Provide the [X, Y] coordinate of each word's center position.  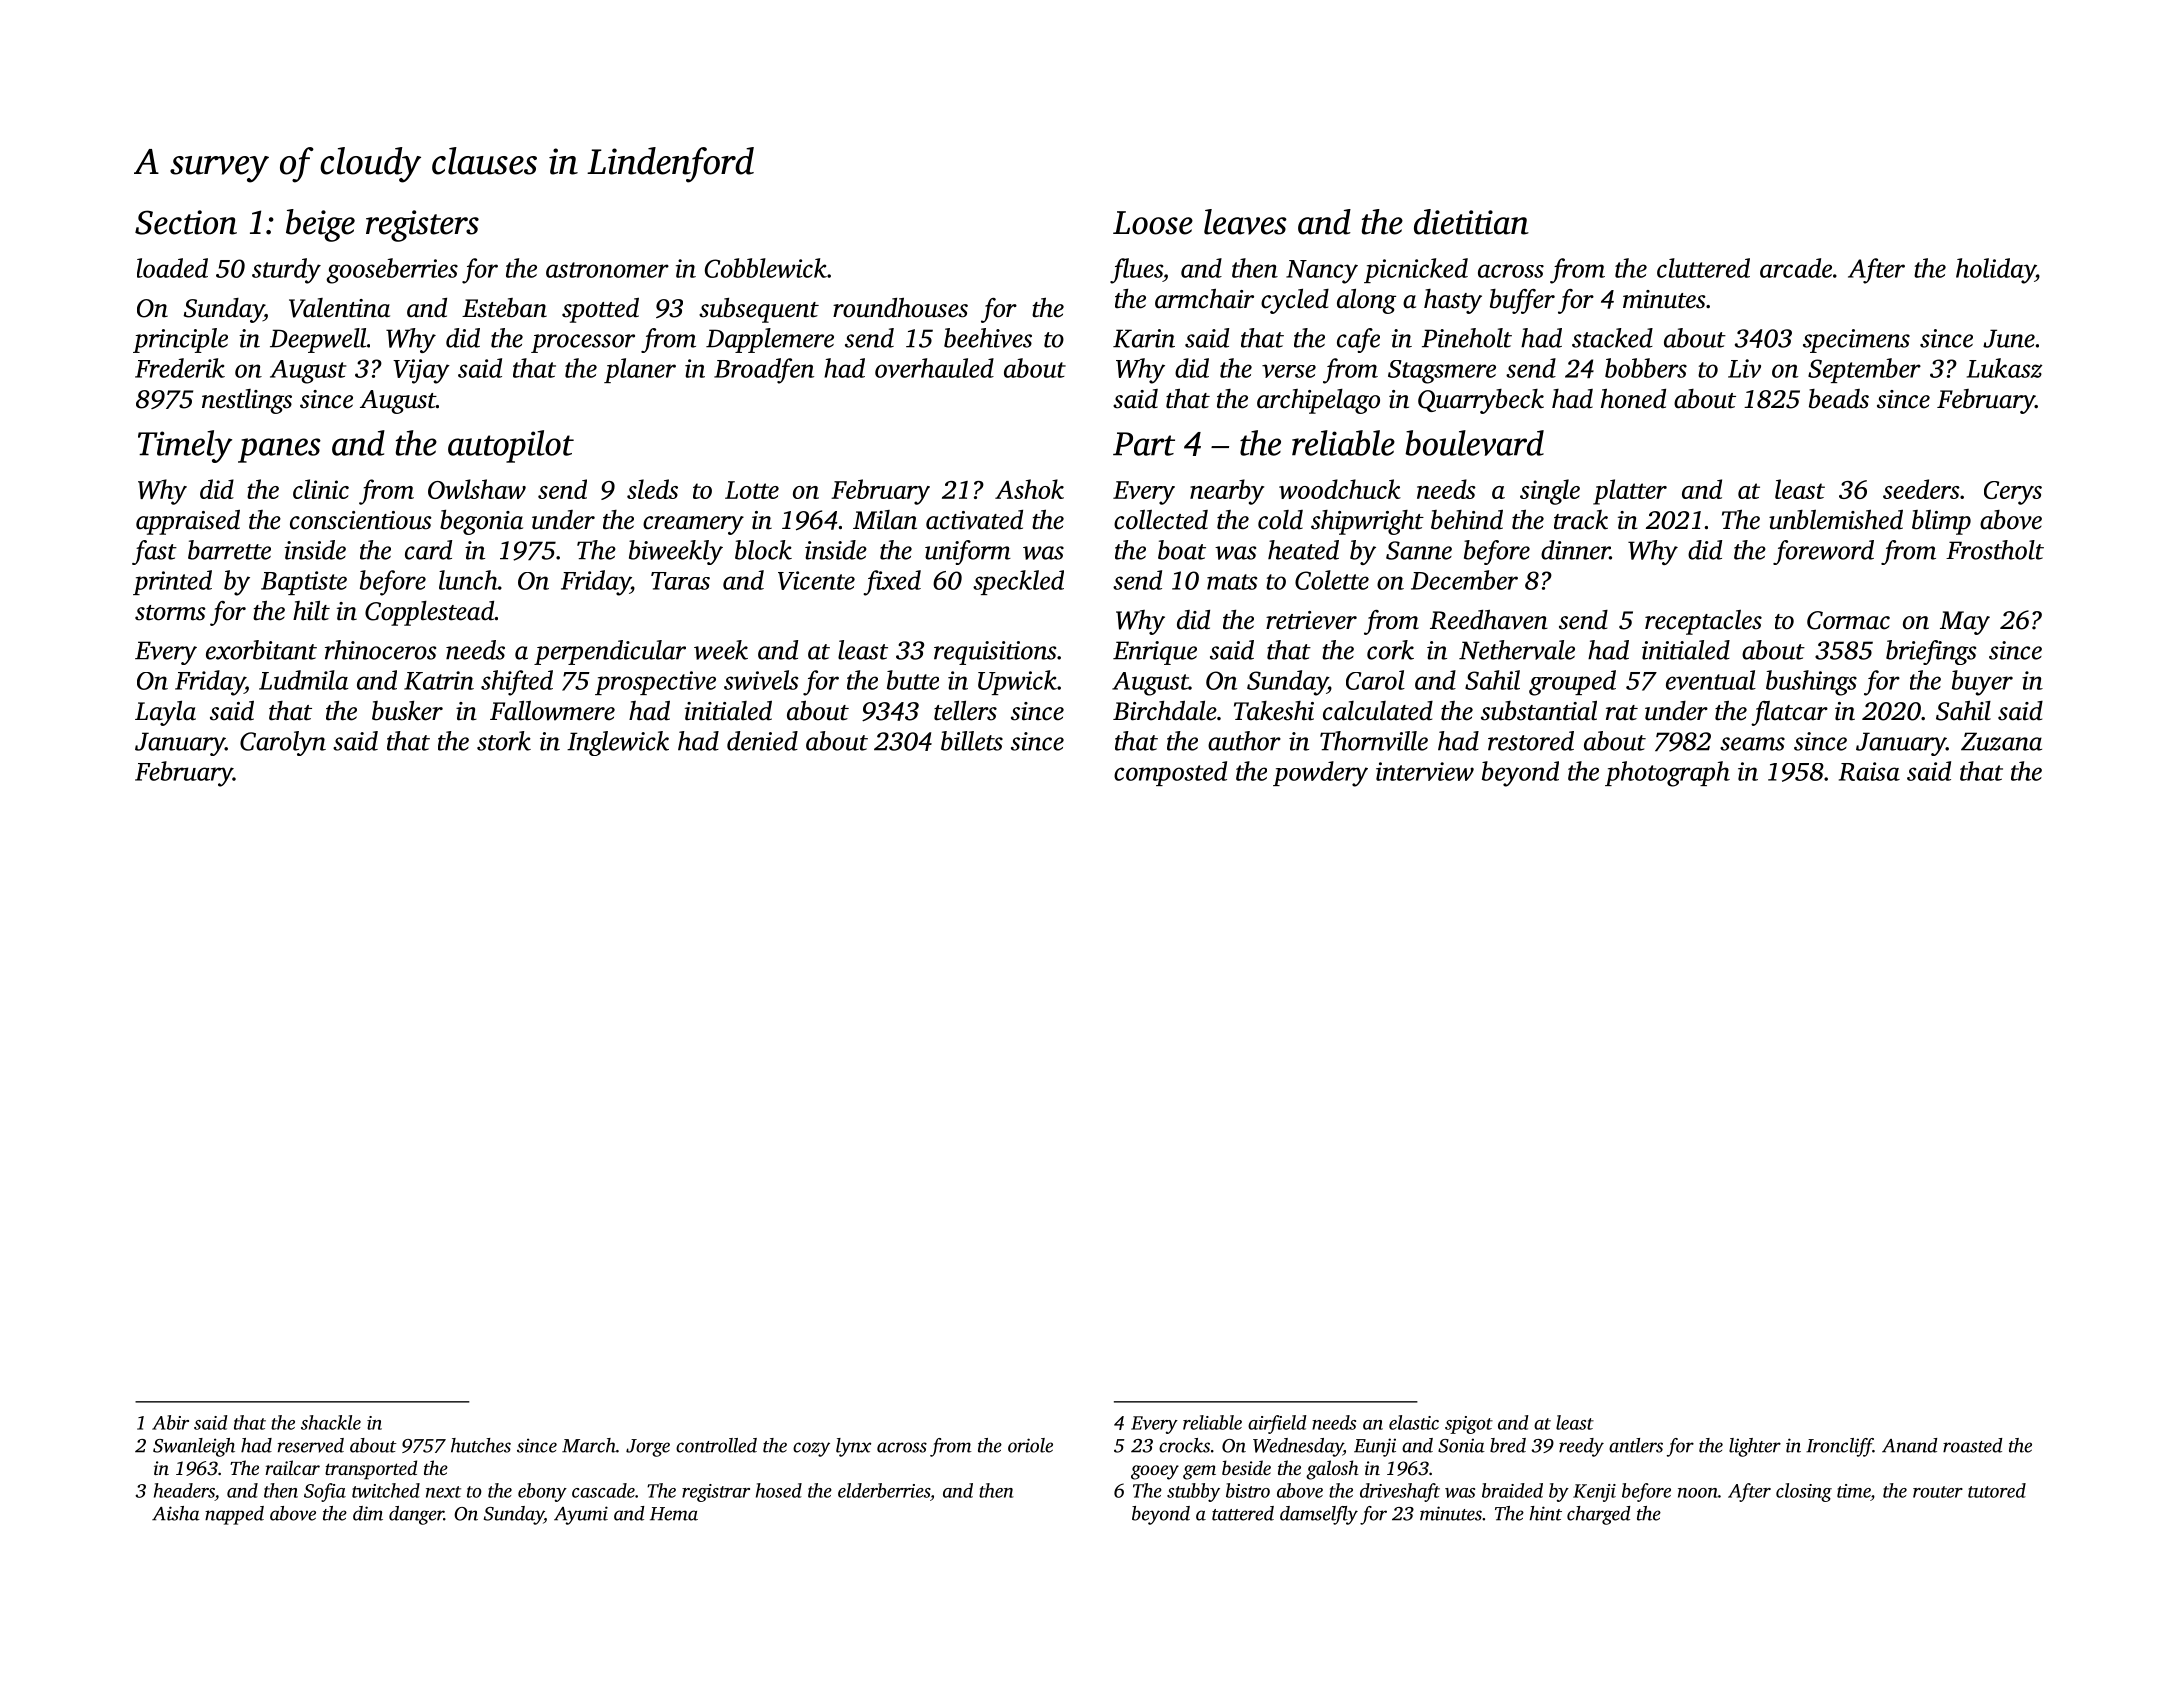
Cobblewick [766, 268]
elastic [1414, 1422]
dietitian [1471, 222]
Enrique [1155, 653]
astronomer [607, 270]
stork [504, 741]
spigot [1469, 1425]
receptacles [1703, 622]
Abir [170, 1422]
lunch [468, 580]
